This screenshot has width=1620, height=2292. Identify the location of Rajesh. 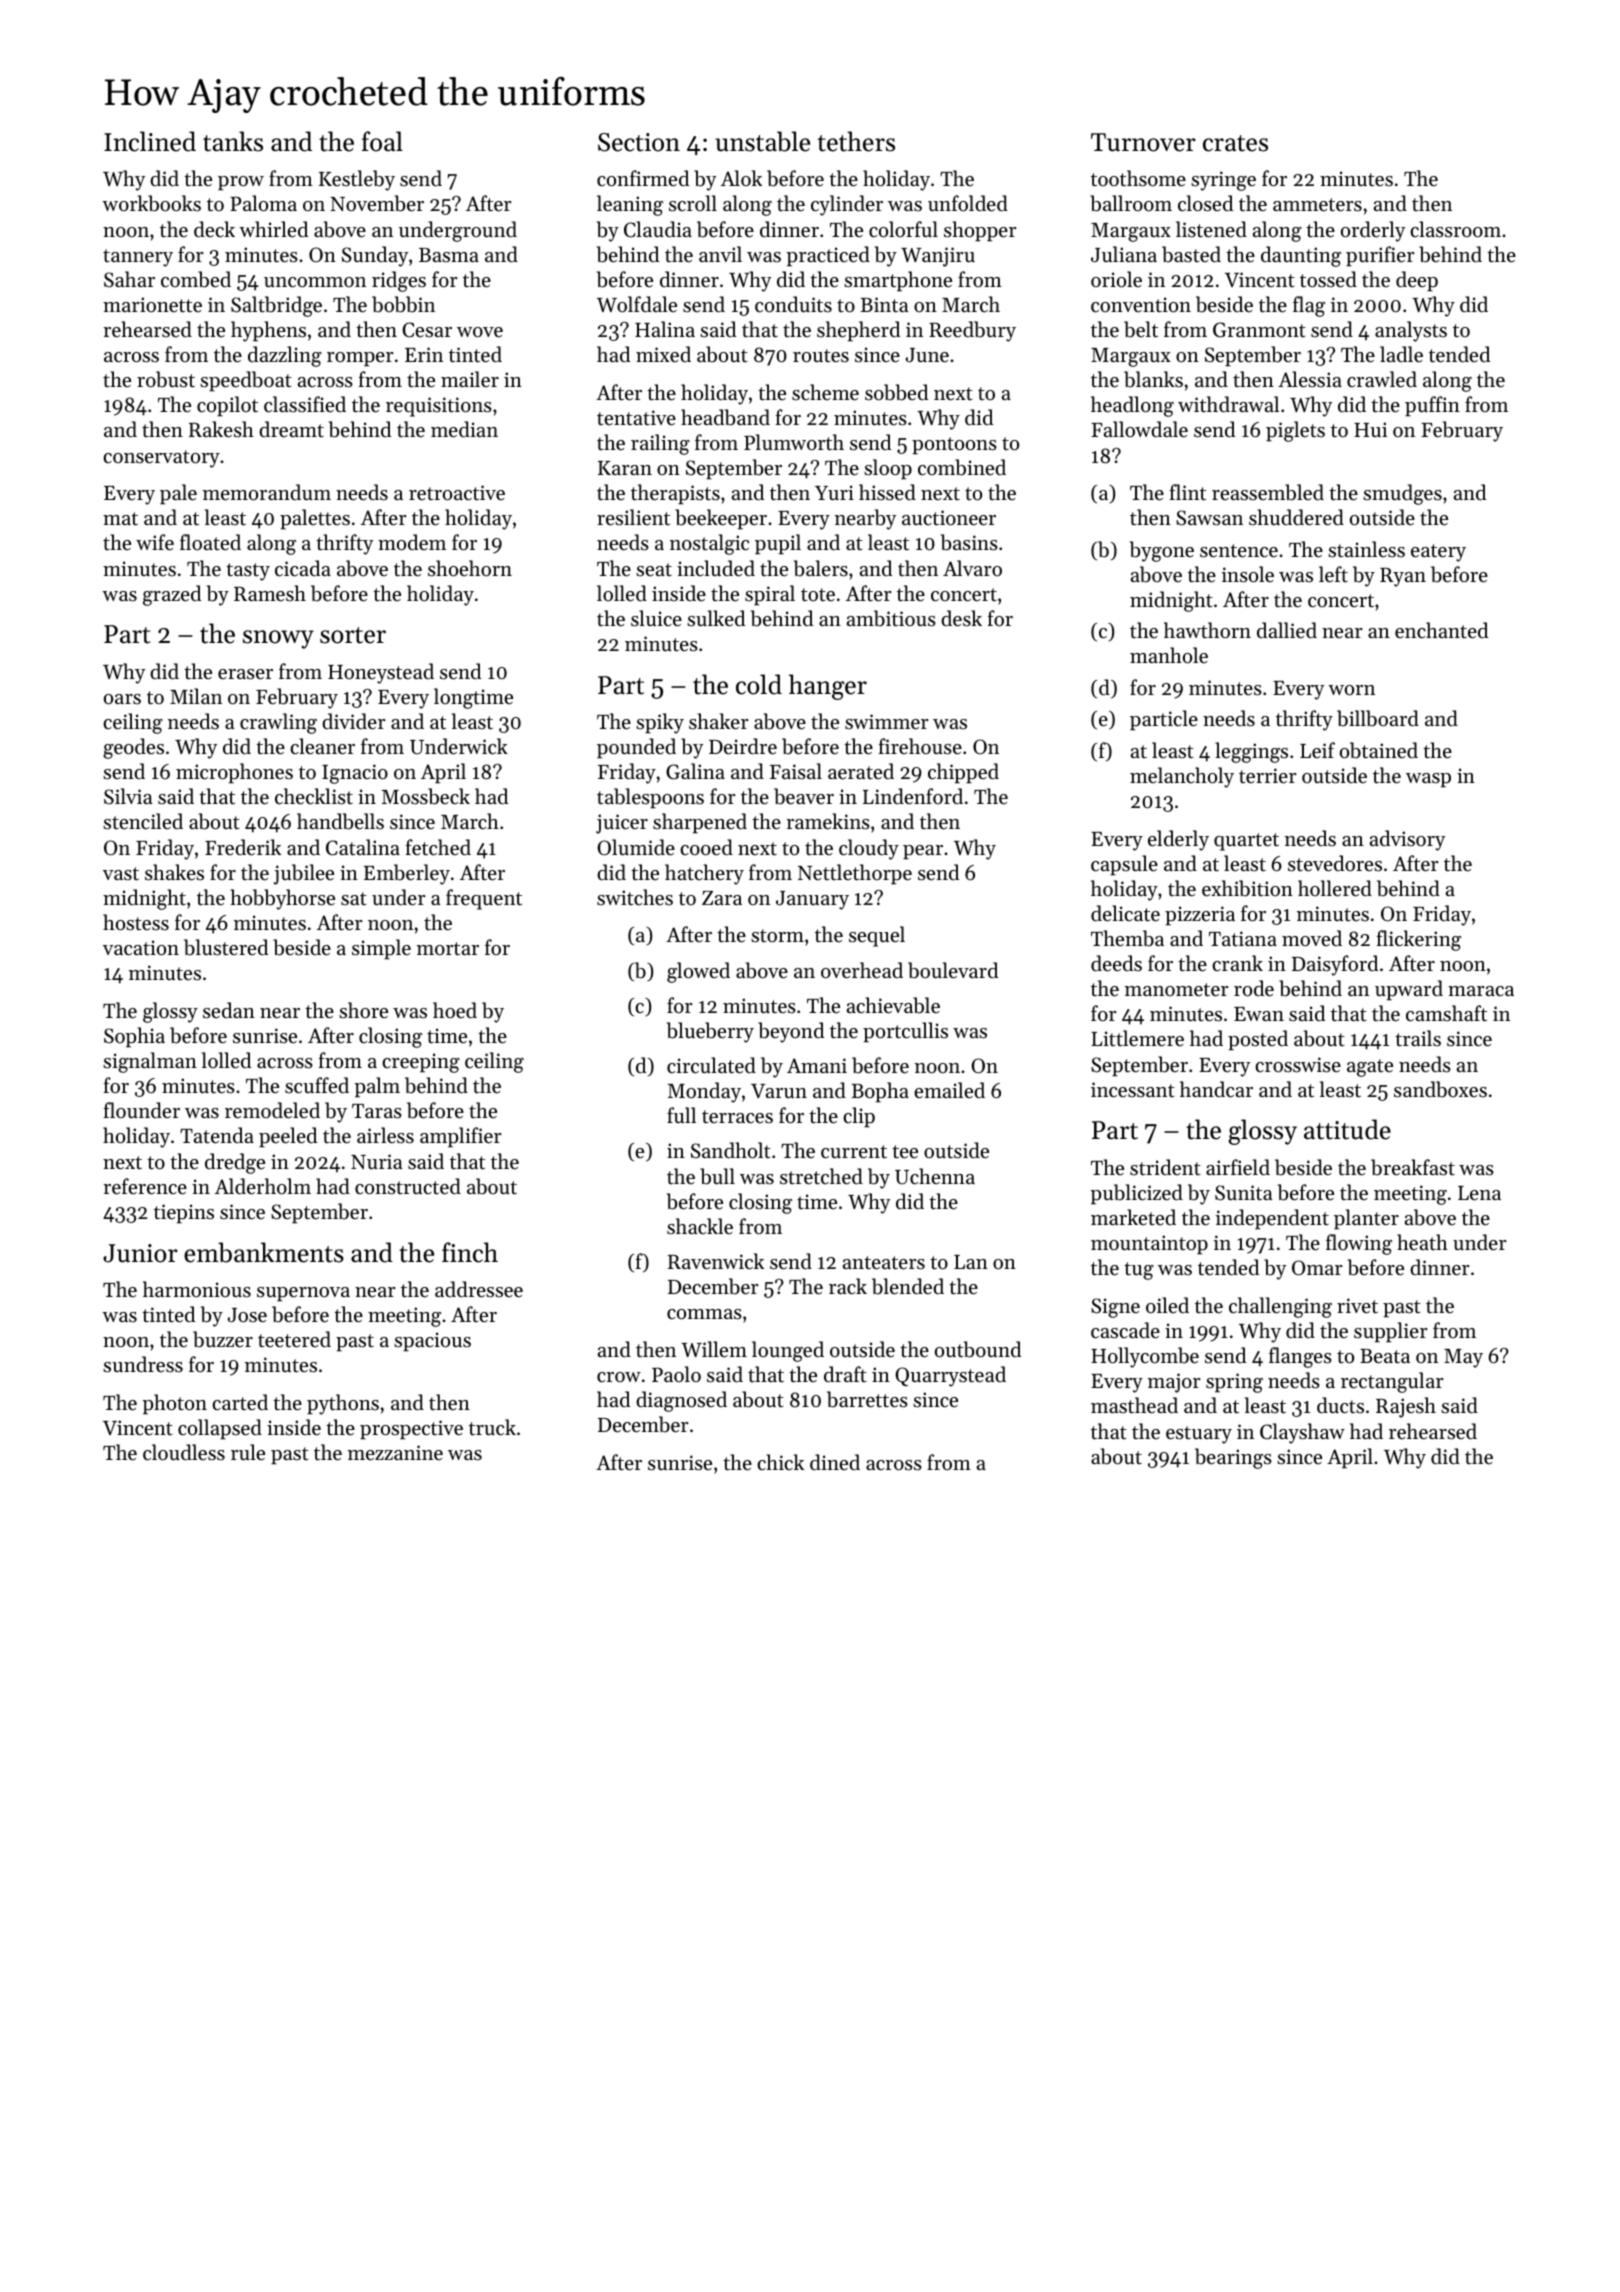
(1406, 1407).
